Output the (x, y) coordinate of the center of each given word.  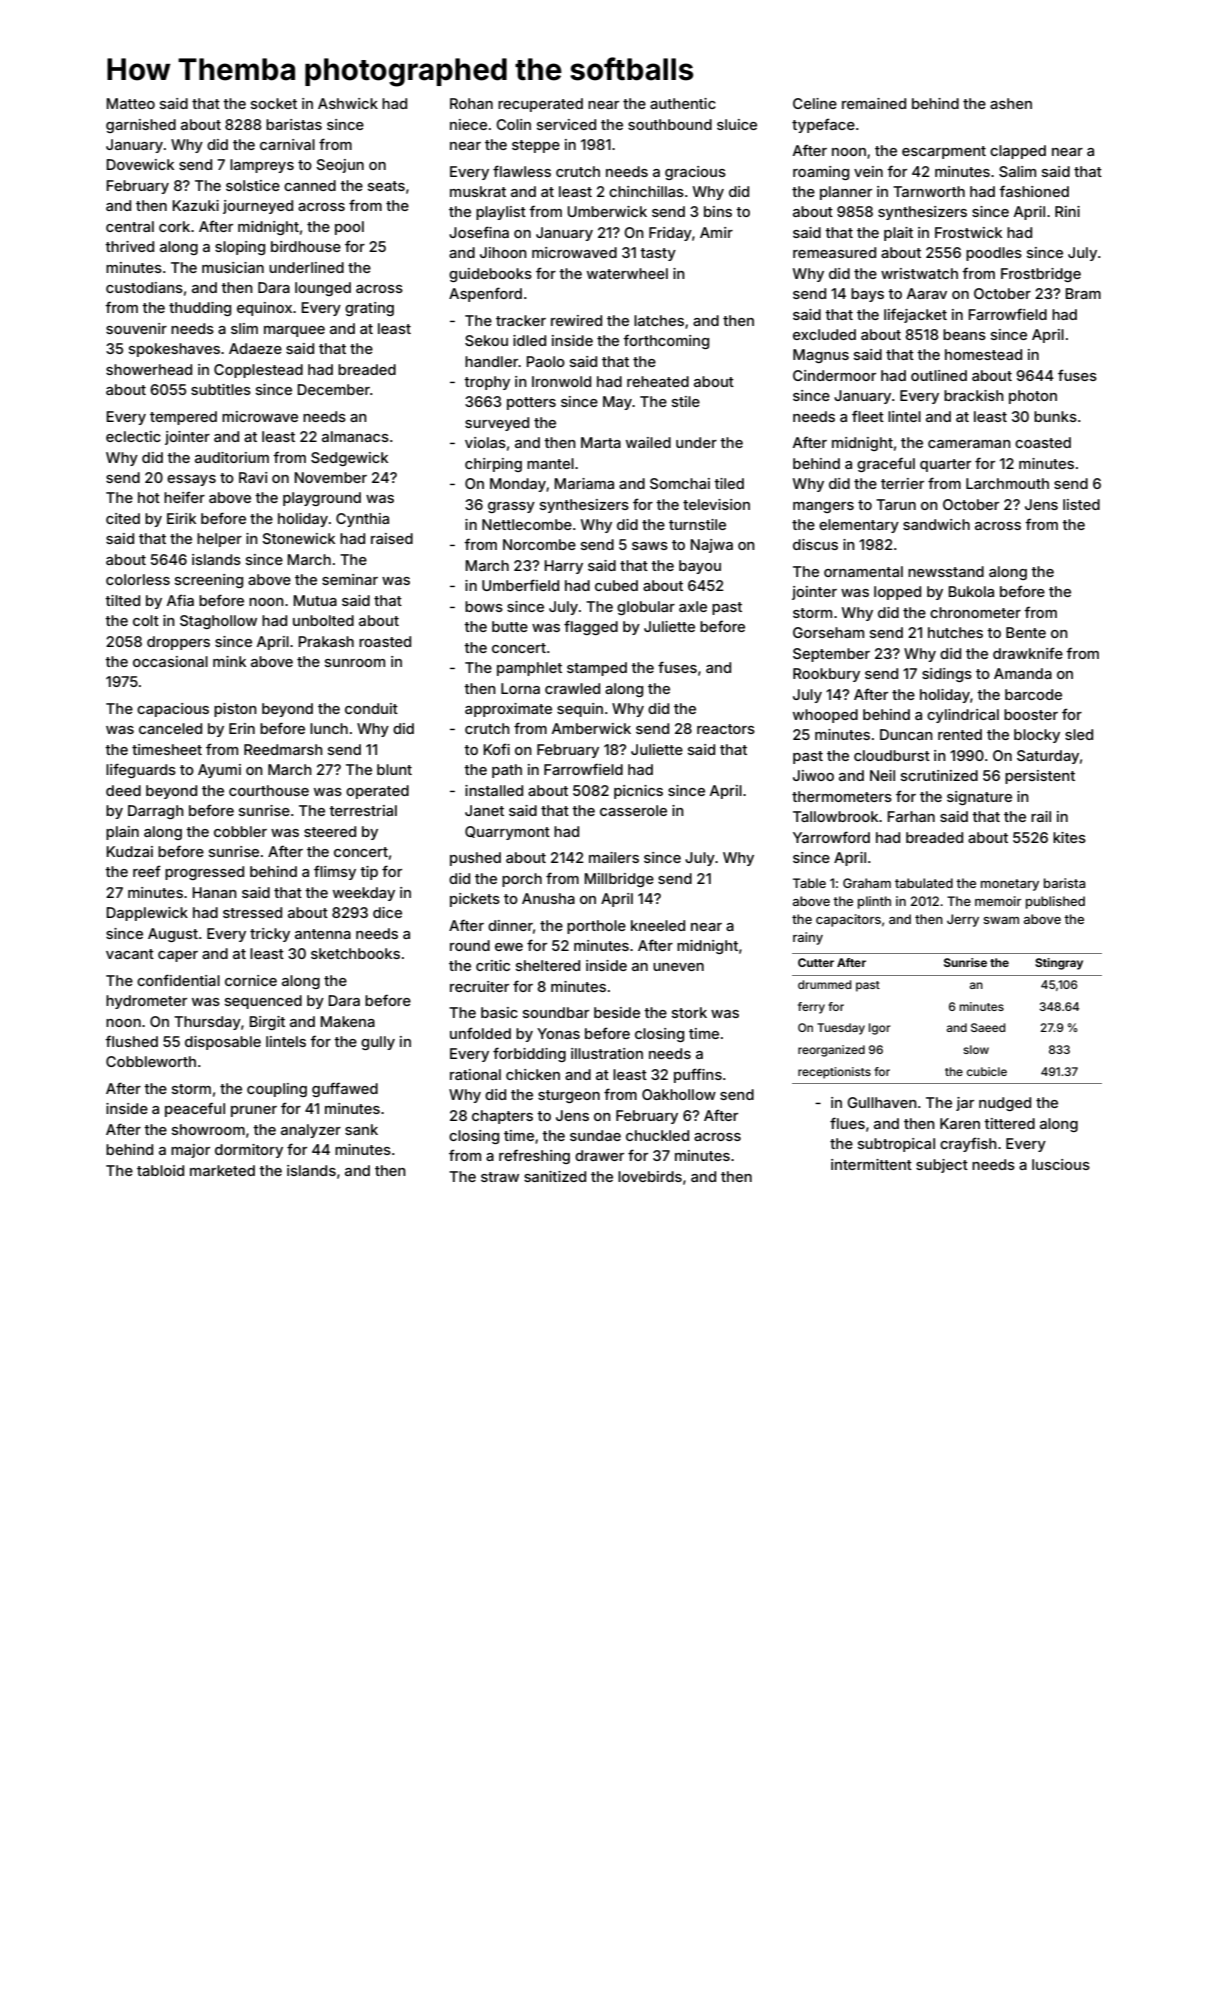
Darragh (156, 812)
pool (349, 228)
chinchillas (646, 191)
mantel (550, 463)
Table (809, 883)
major (190, 1151)
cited (123, 518)
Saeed (988, 1027)
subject (942, 1166)
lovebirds (650, 1176)
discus (815, 544)
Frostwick (968, 232)
